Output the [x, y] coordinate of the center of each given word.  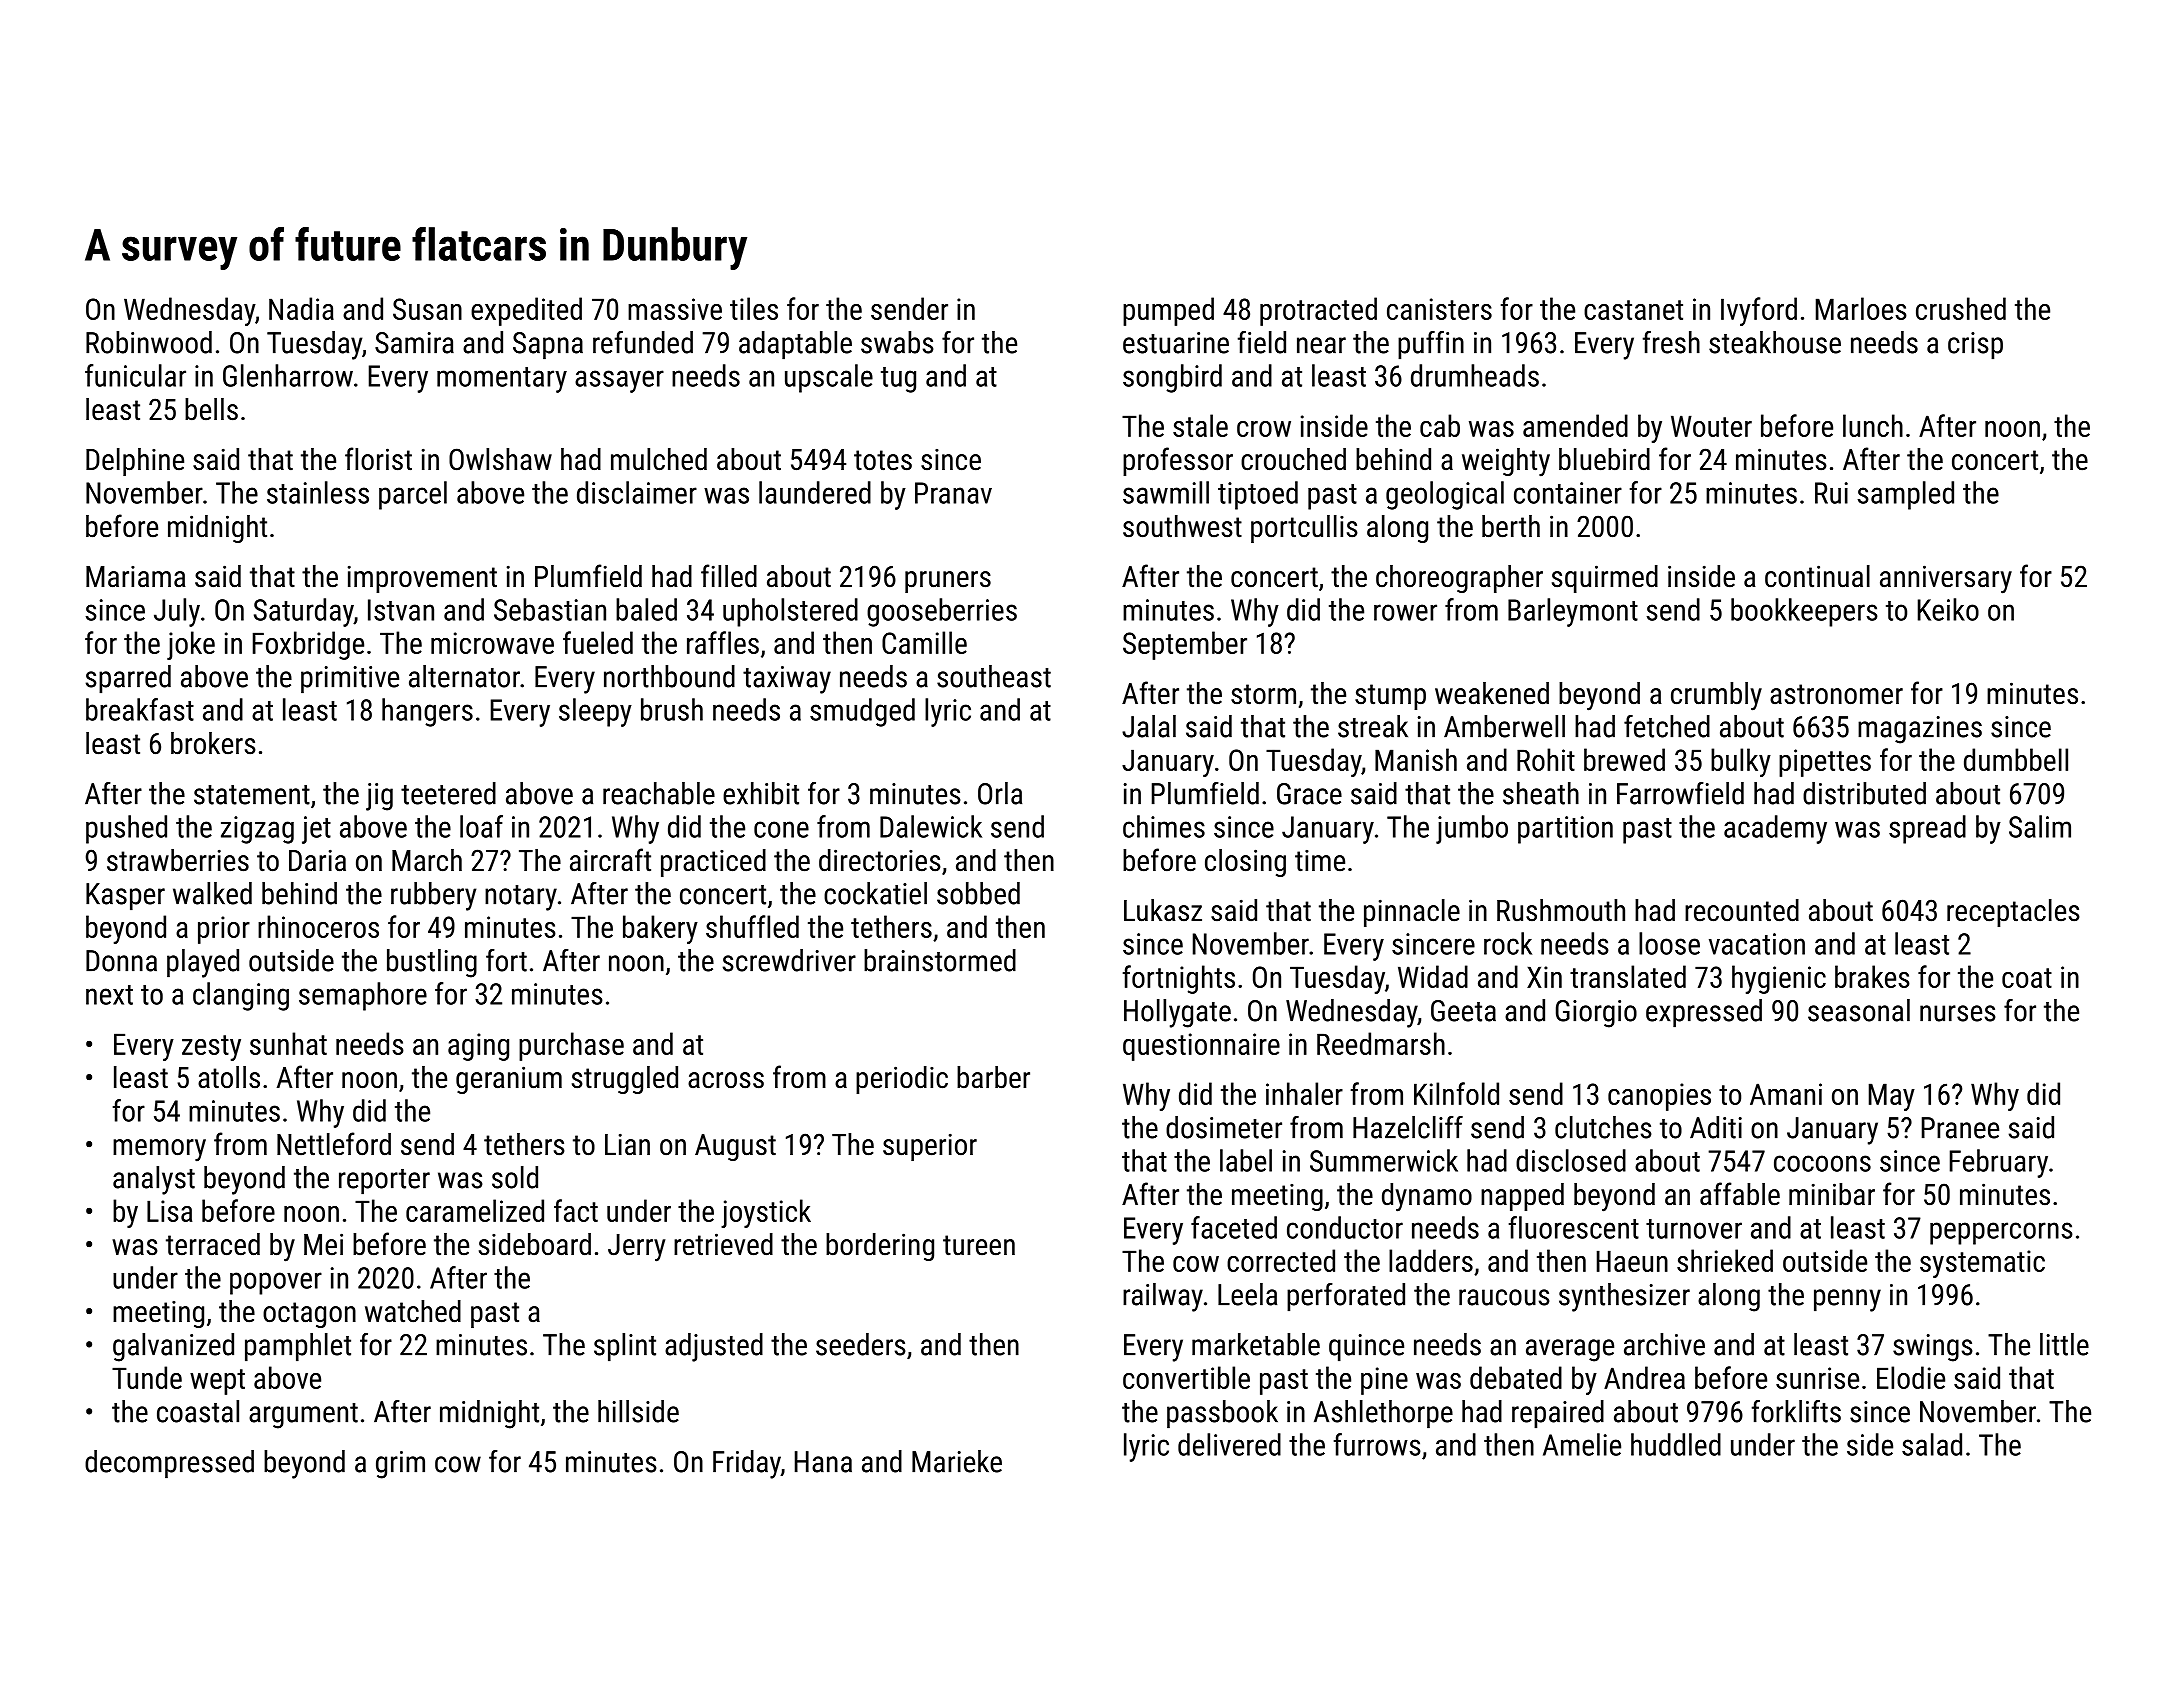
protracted [1318, 311]
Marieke [957, 1461]
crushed [1961, 308]
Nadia [301, 308]
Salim [2040, 826]
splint [625, 1347]
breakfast [140, 709]
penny [1847, 1300]
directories [880, 860]
